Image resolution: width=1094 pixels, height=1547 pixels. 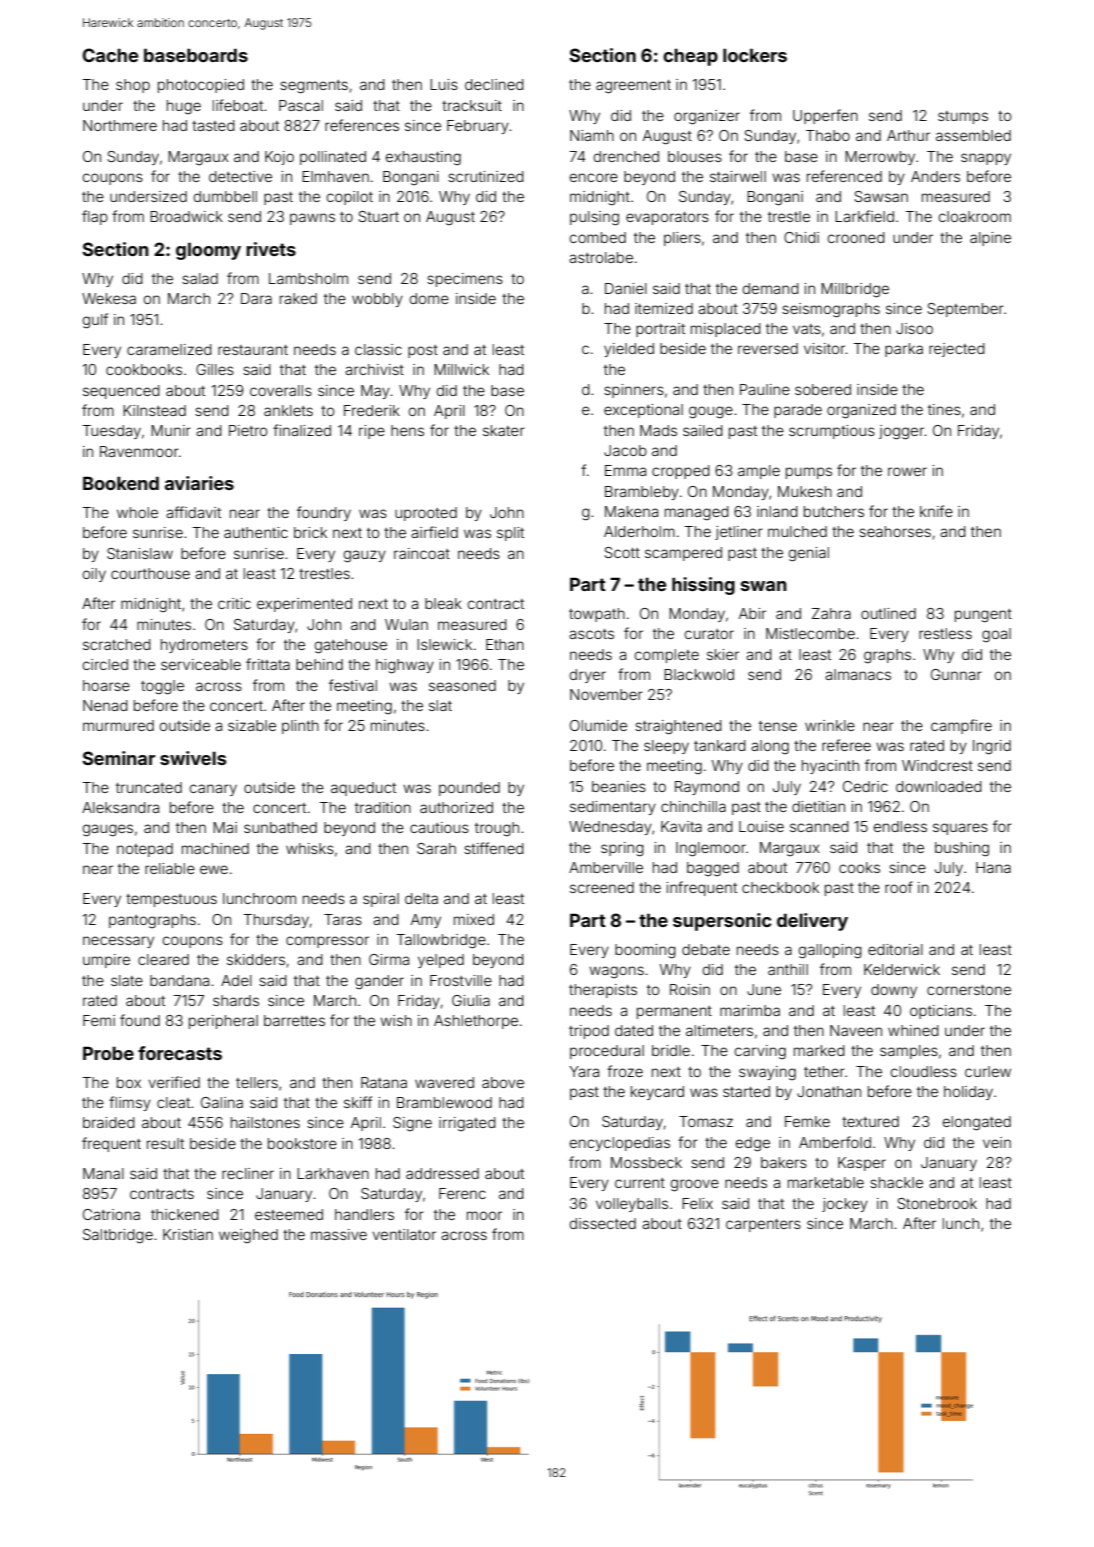 I want to click on Larkfield, so click(x=864, y=216).
